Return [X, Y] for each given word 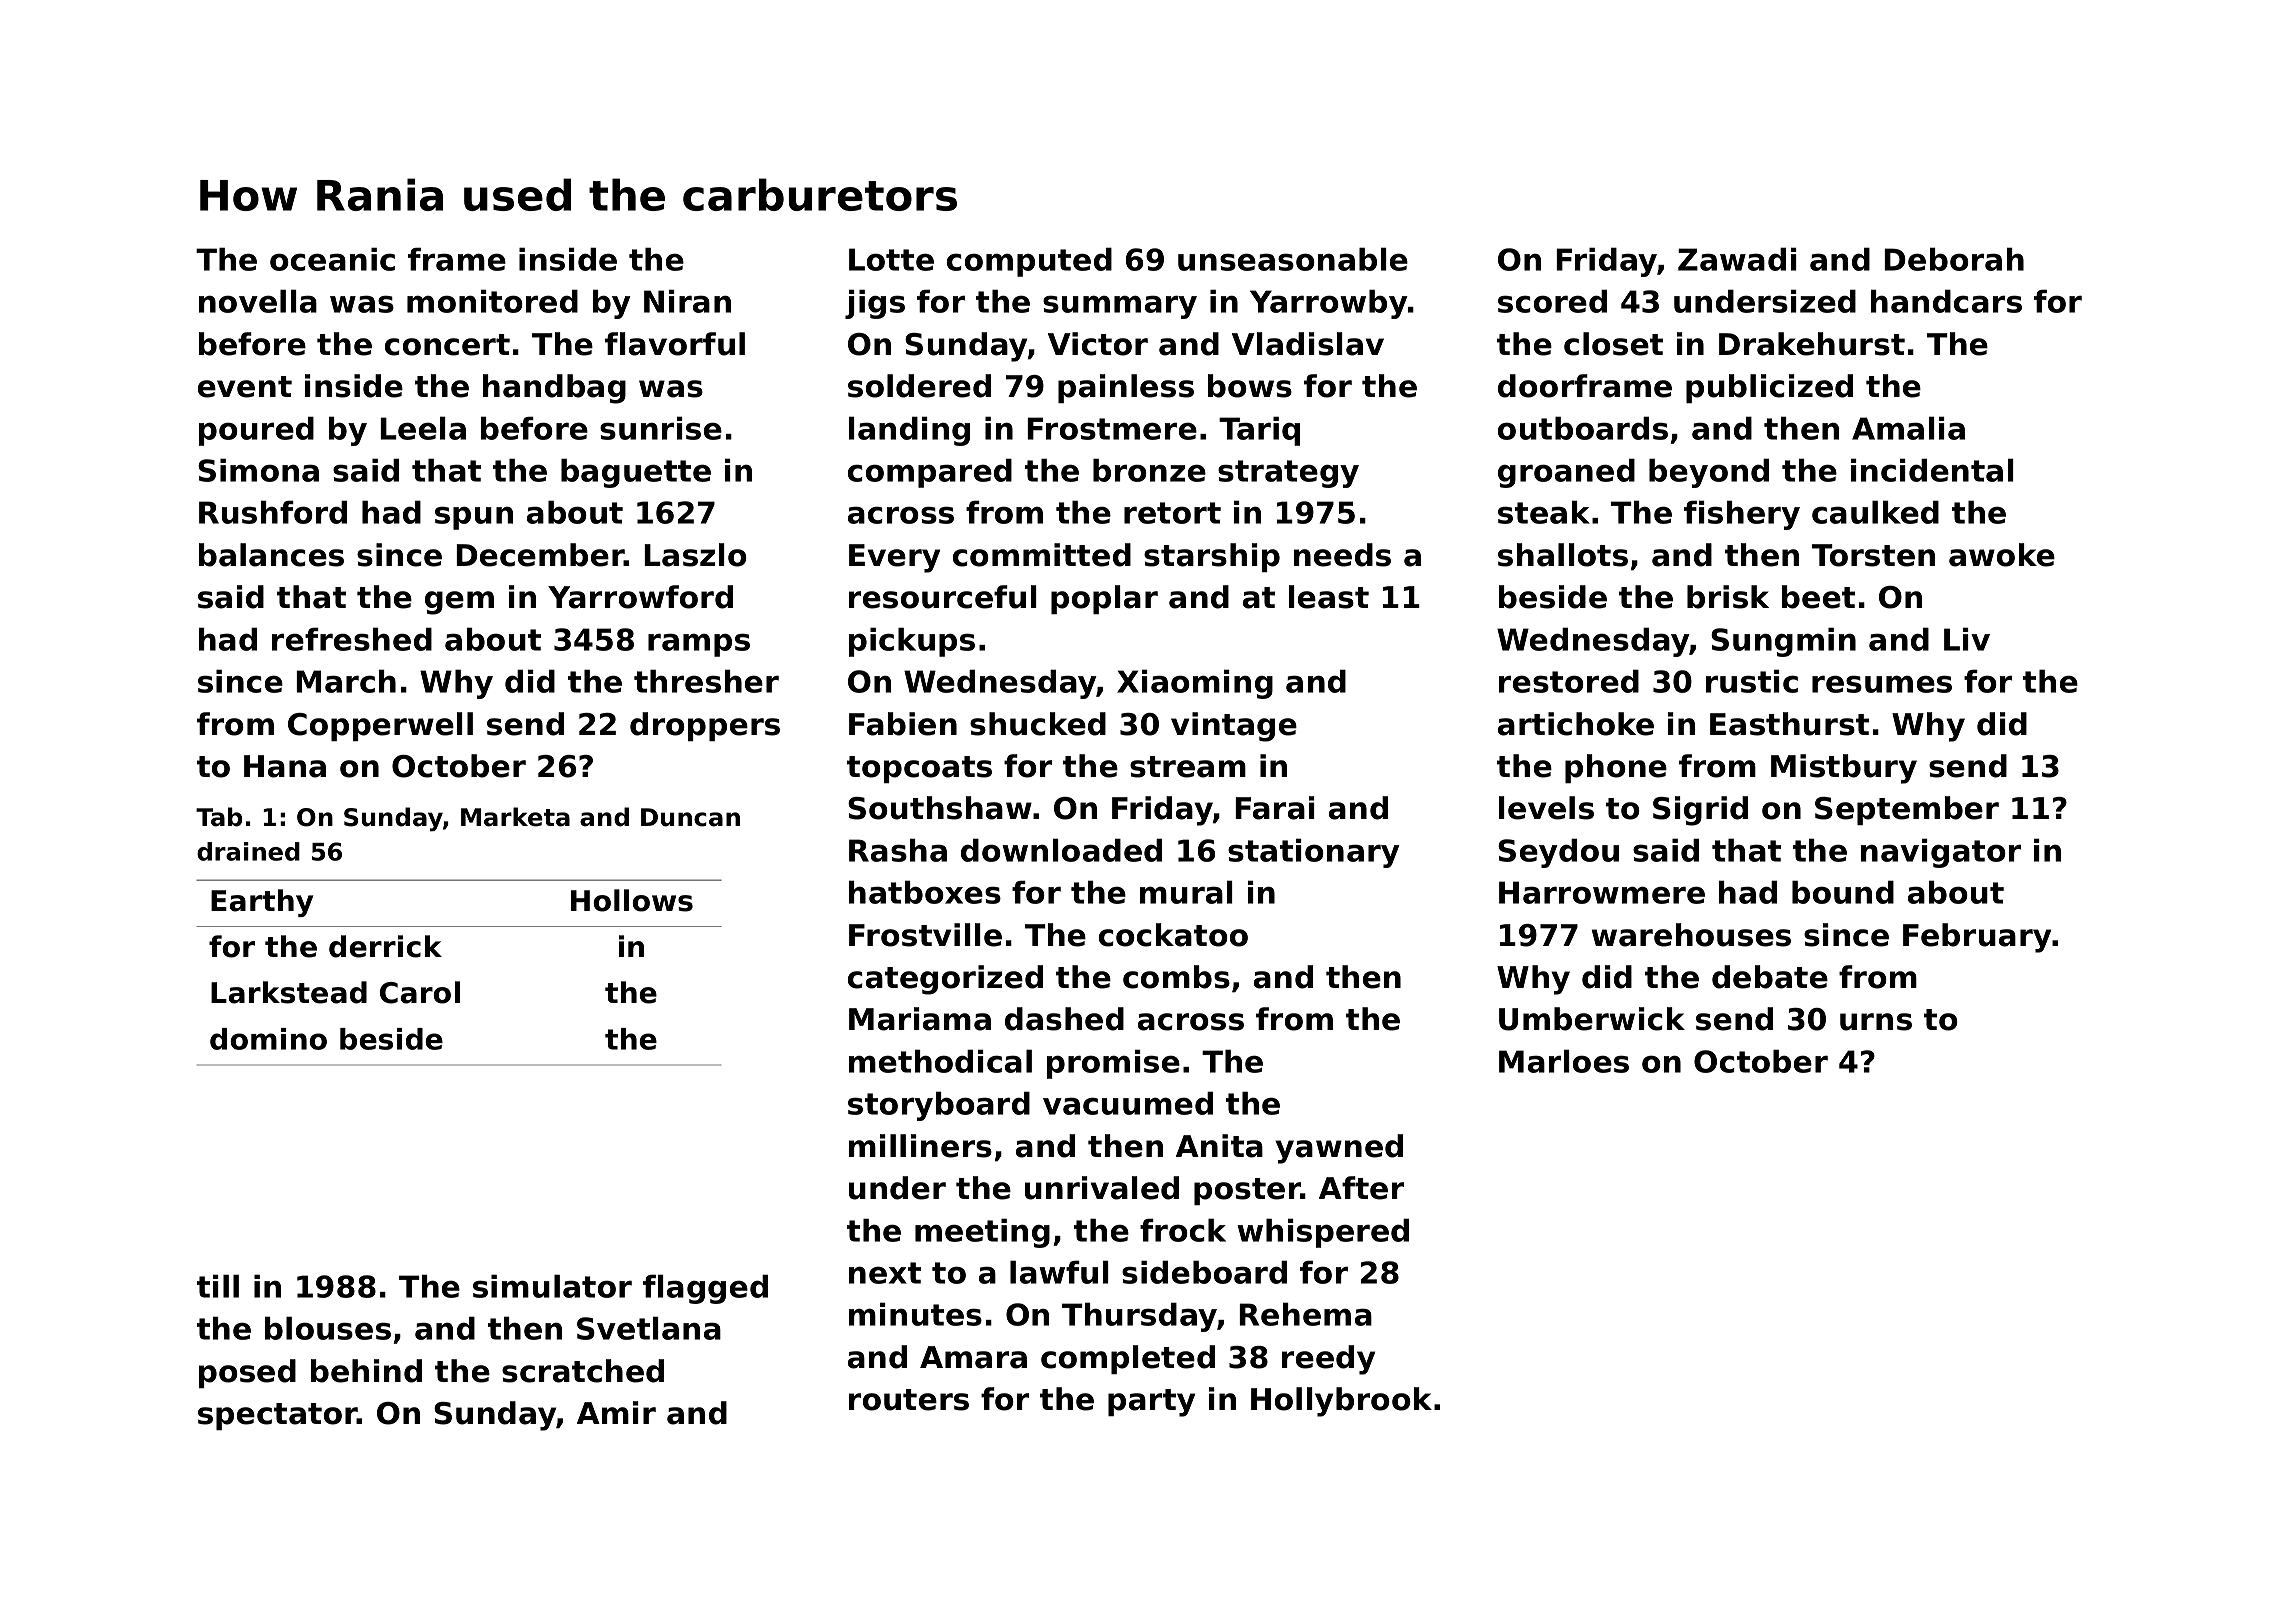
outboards [1583, 428]
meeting [982, 1233]
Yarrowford [640, 597]
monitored [492, 301]
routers [909, 1400]
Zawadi [1737, 259]
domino [268, 1039]
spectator [277, 1416]
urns [1876, 1022]
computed [1029, 262]
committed [1042, 555]
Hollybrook [1341, 1402]
